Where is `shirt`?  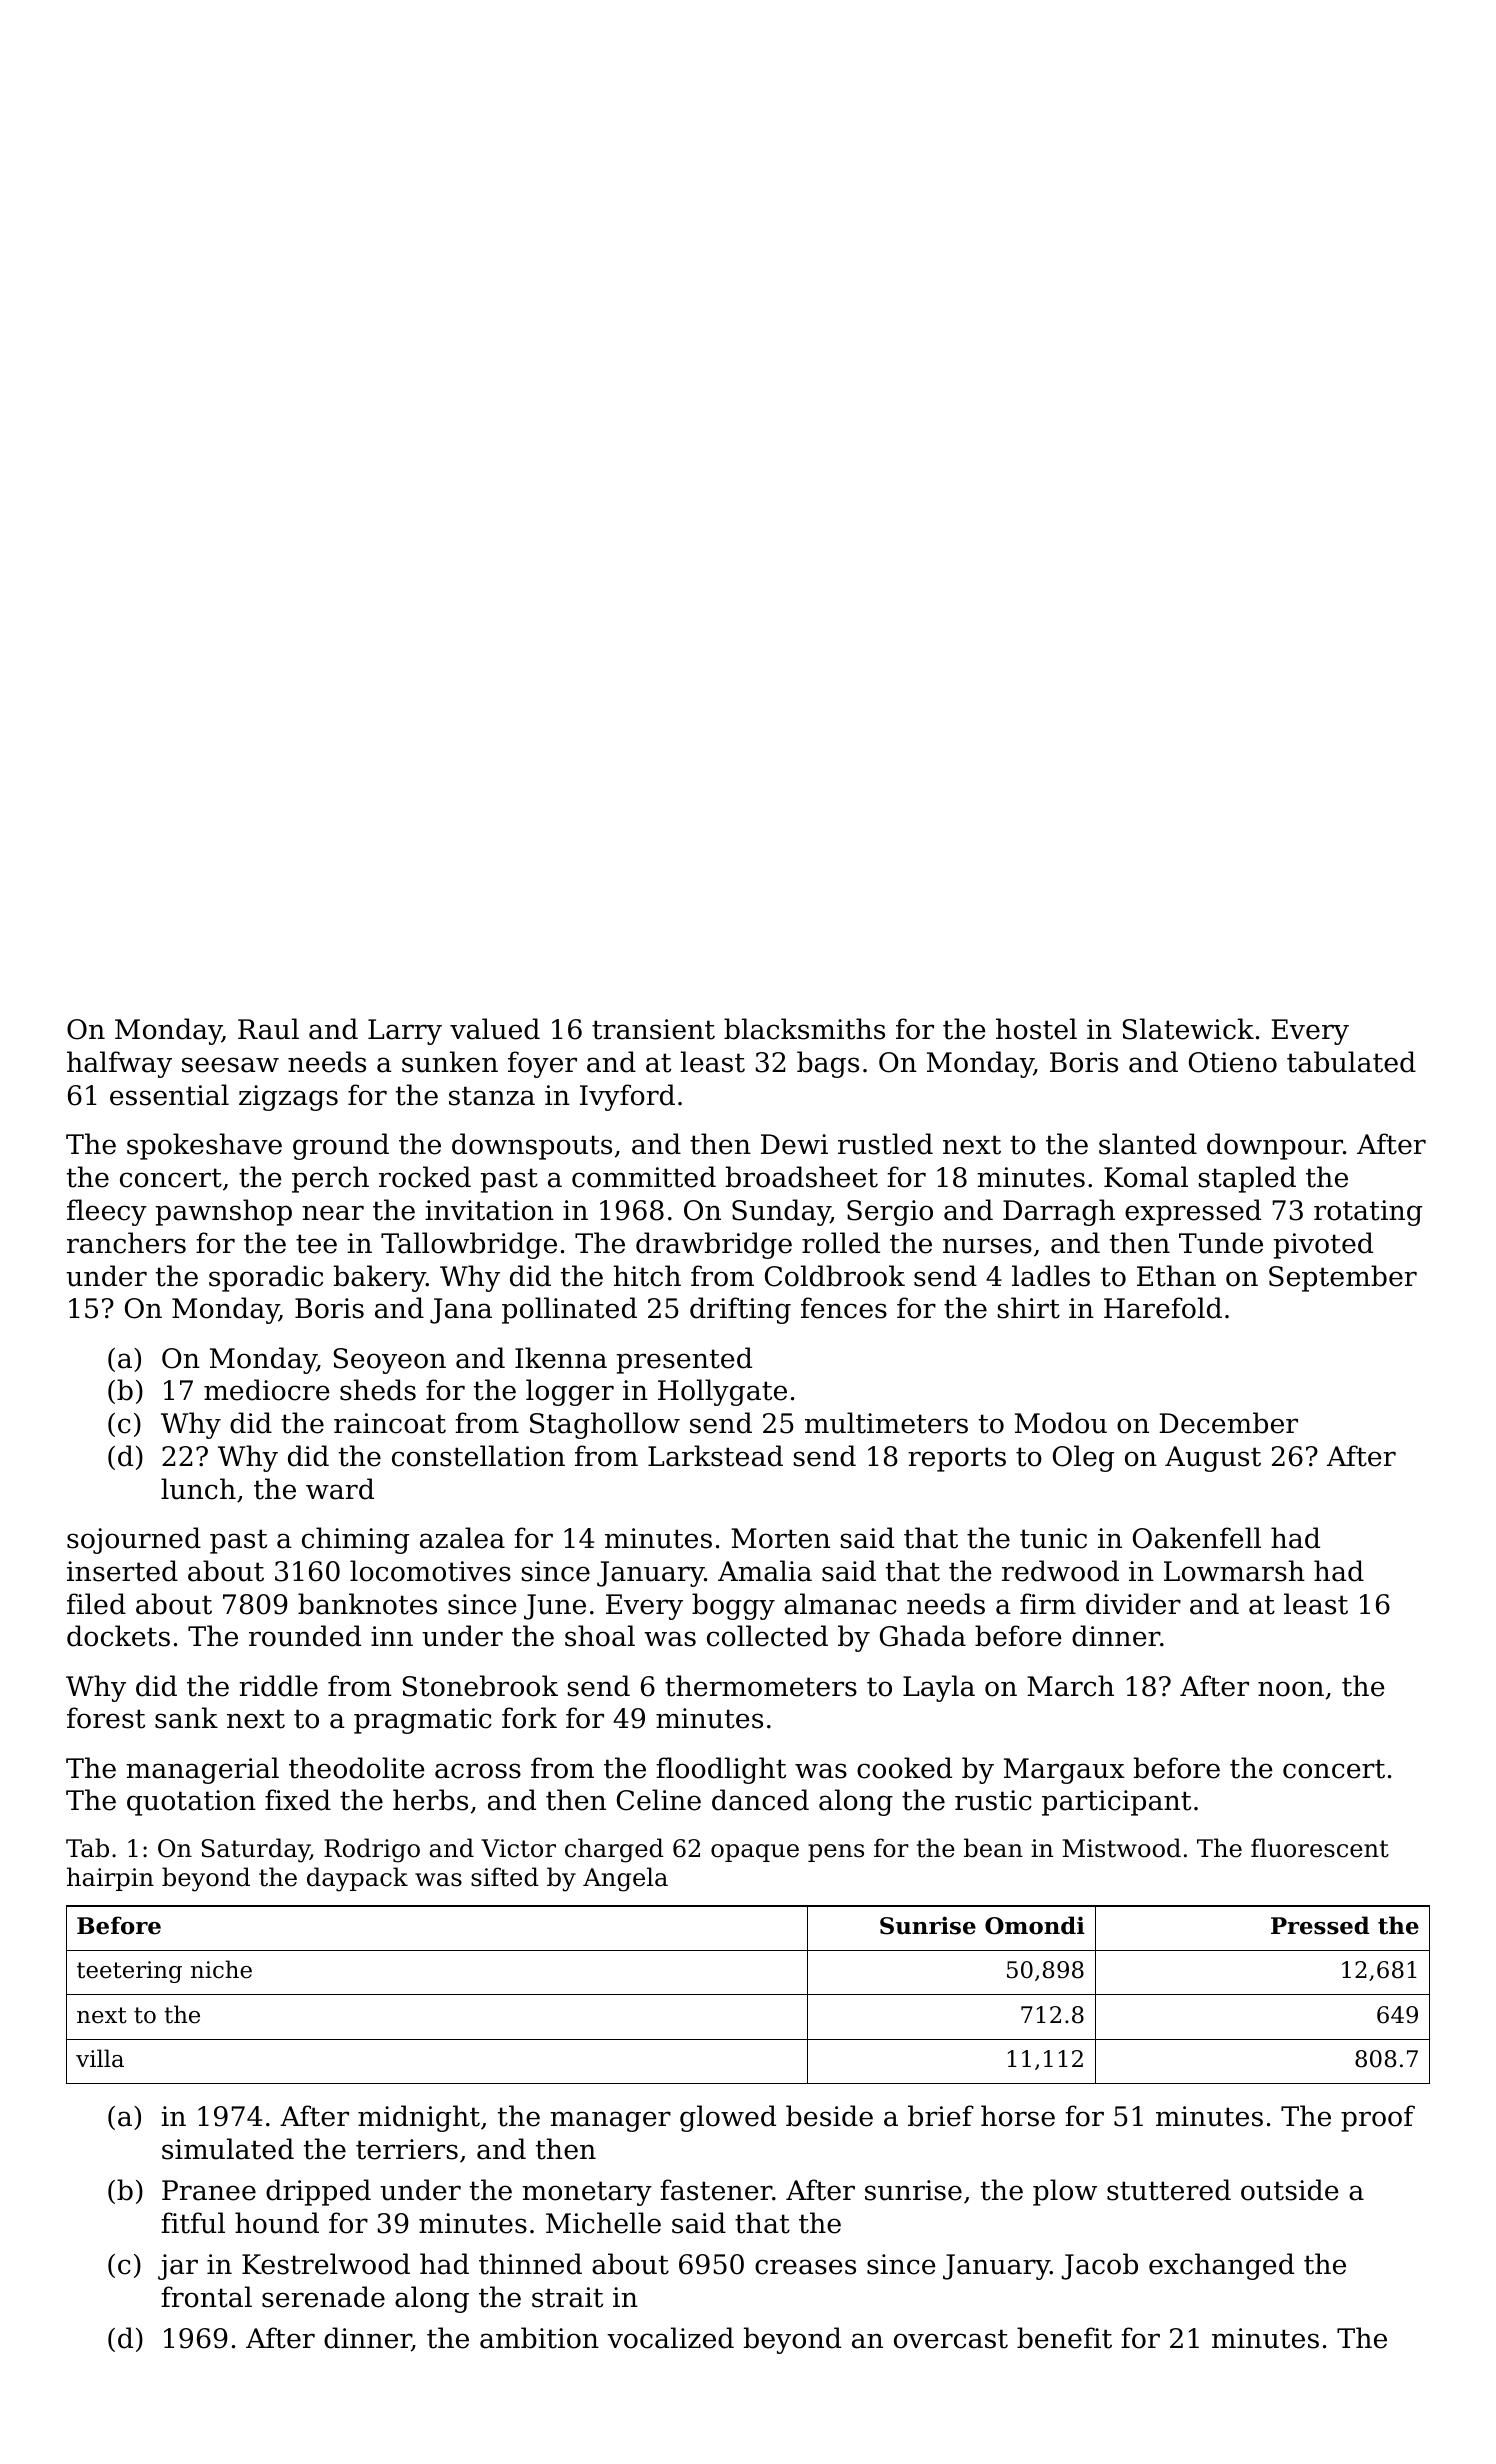
shirt is located at coordinates (1029, 1308).
